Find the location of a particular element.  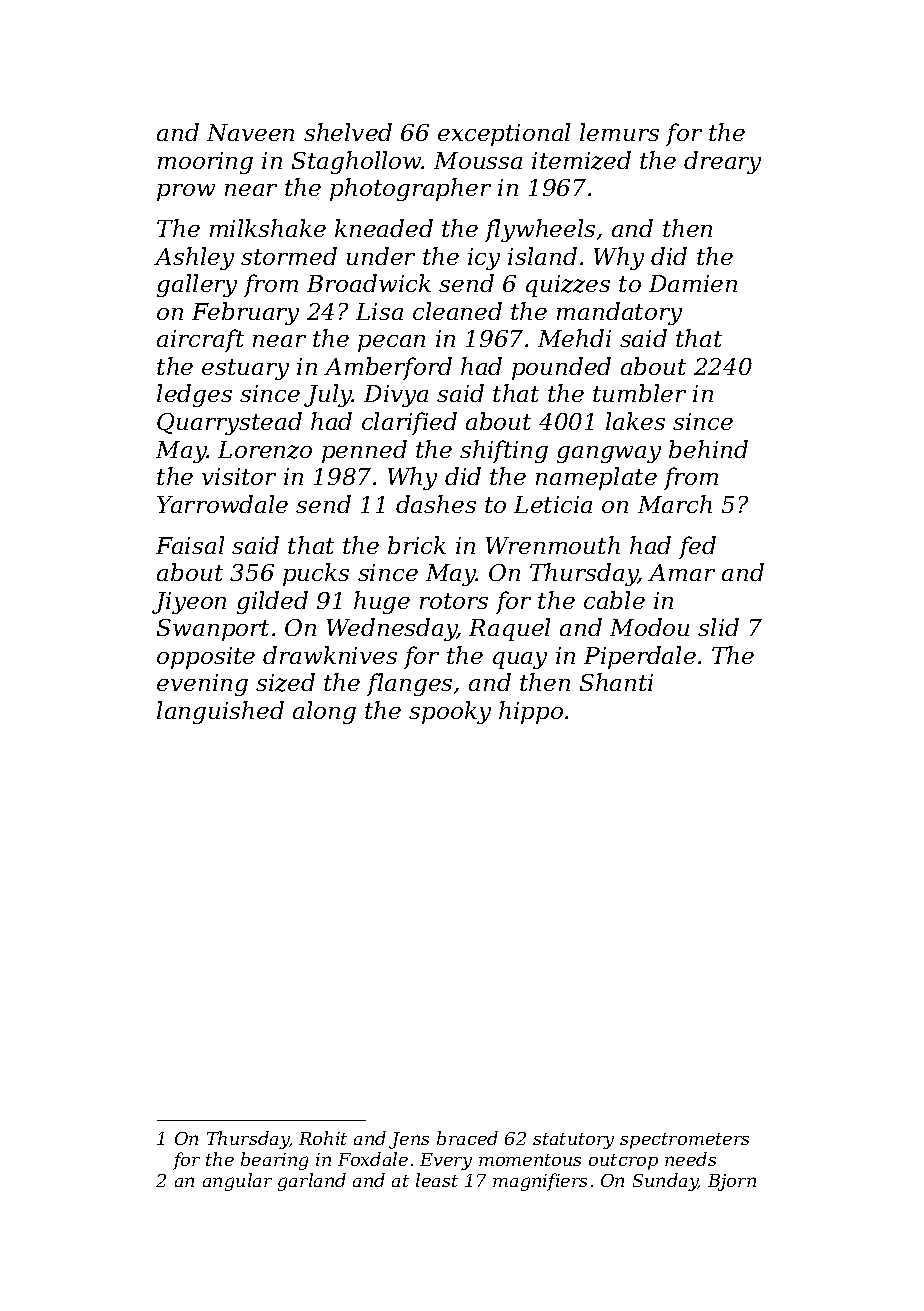

shelved is located at coordinates (348, 132).
